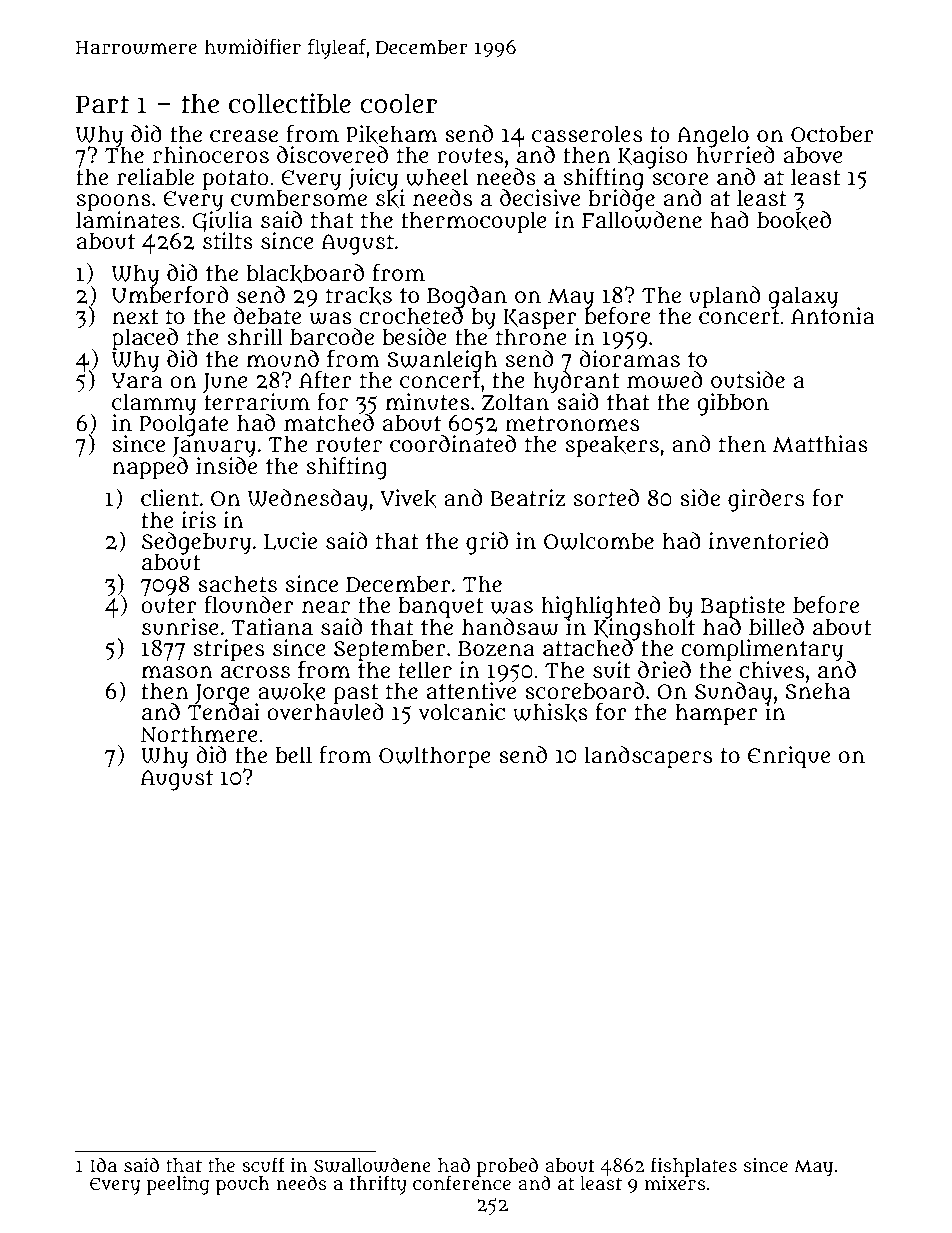  I want to click on Antonia, so click(833, 316).
